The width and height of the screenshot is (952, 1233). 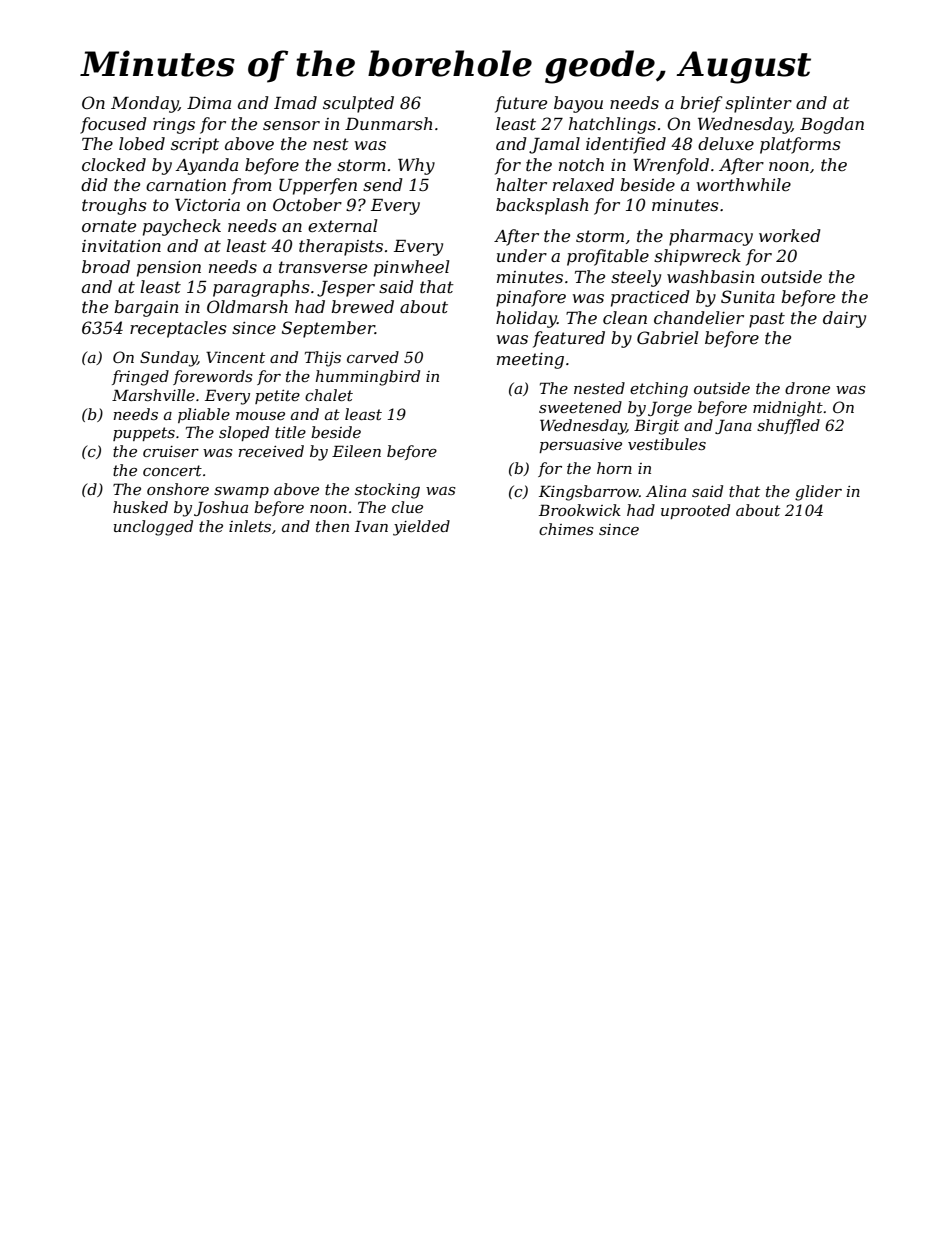 I want to click on identified, so click(x=626, y=145).
